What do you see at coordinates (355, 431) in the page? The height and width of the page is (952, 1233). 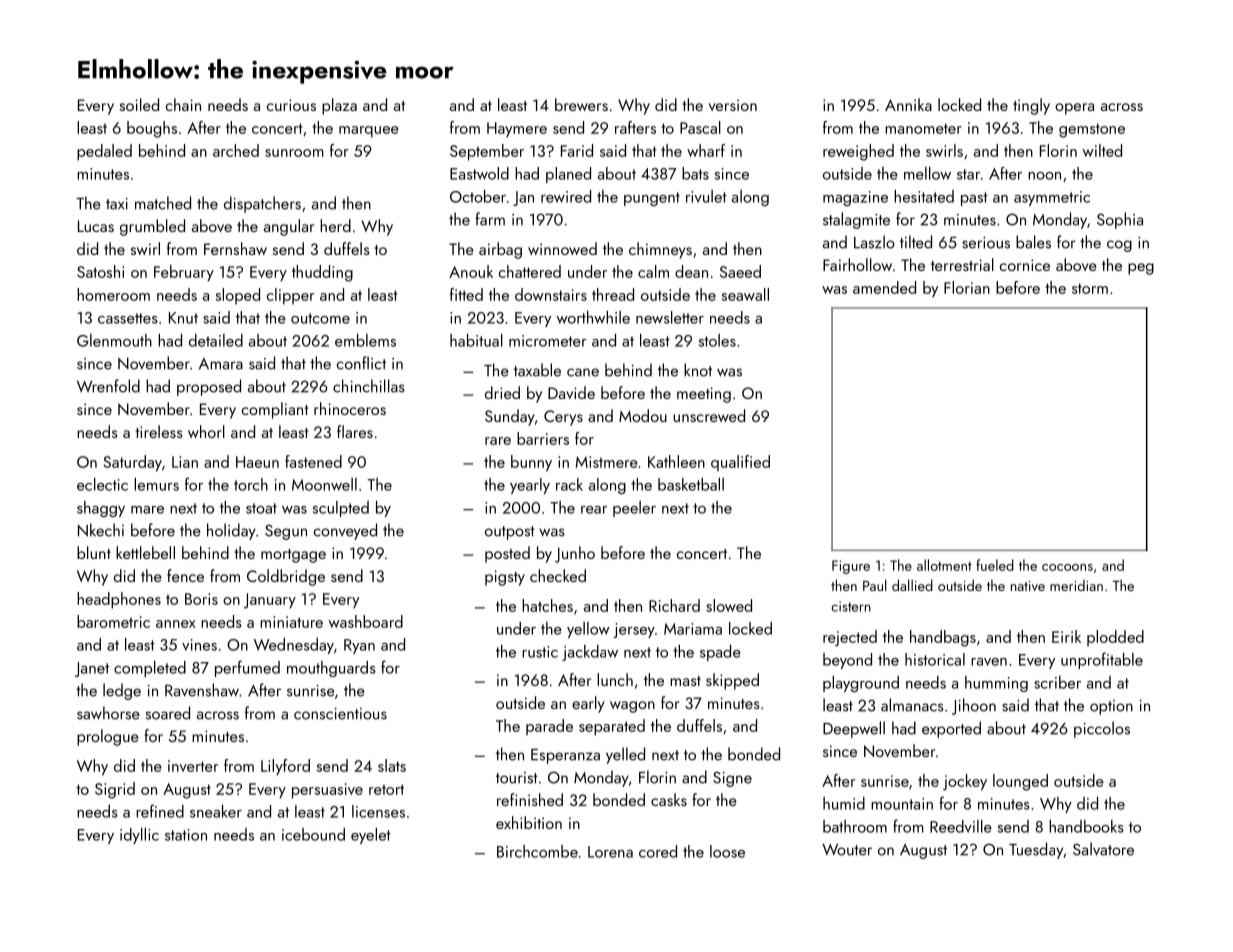 I see `flares` at bounding box center [355, 431].
